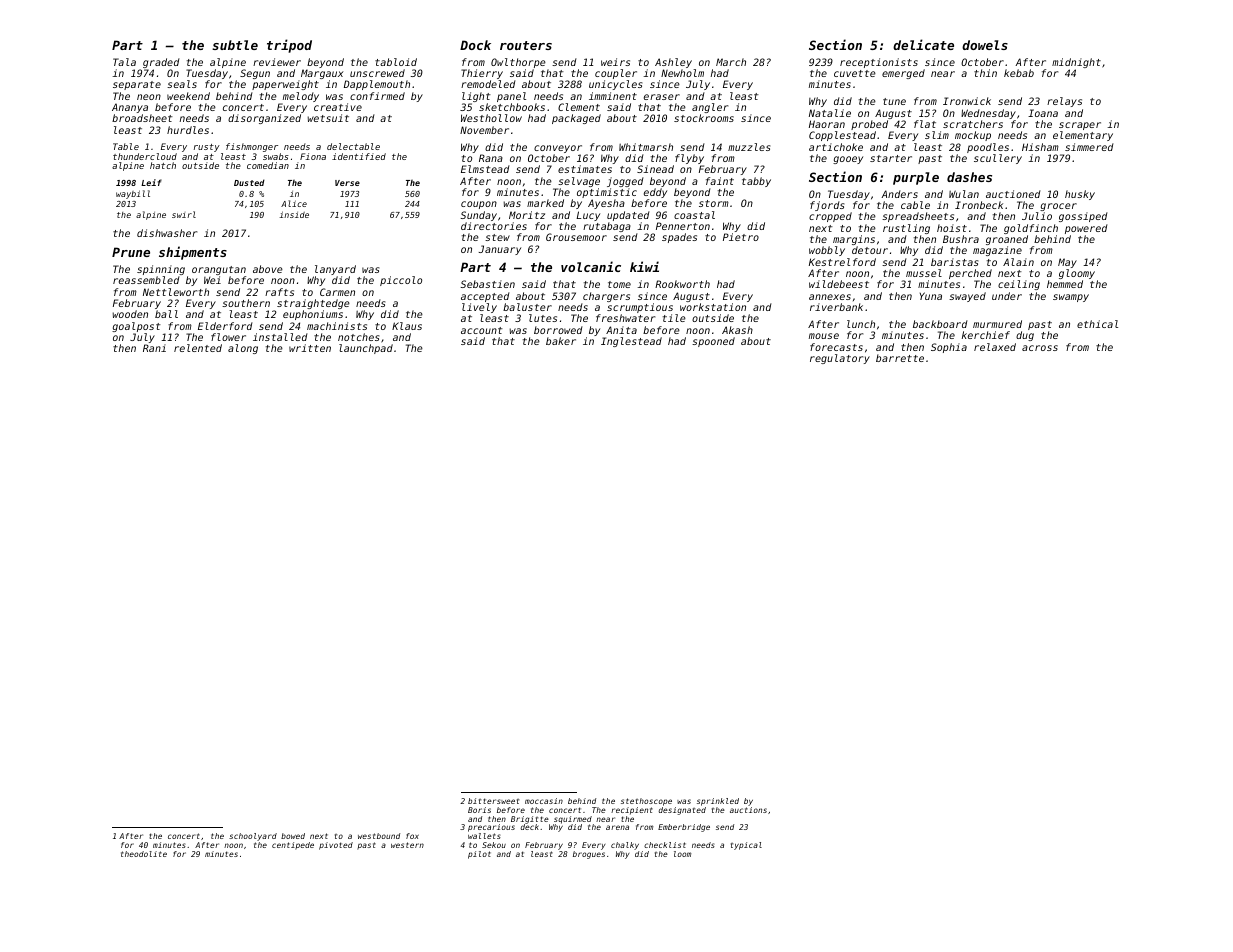  I want to click on launchpad, so click(366, 349).
